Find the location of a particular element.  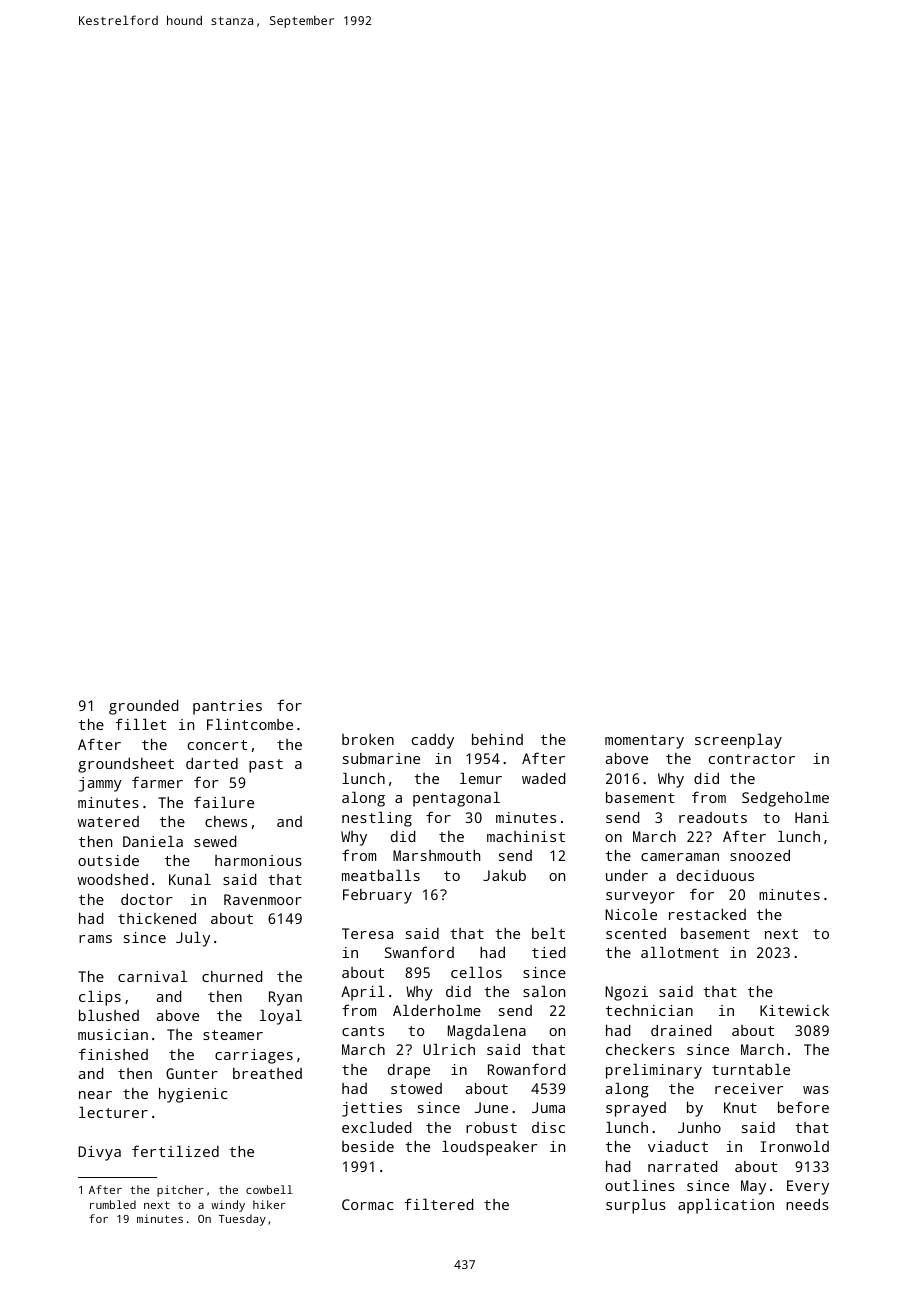

belt is located at coordinates (548, 933).
